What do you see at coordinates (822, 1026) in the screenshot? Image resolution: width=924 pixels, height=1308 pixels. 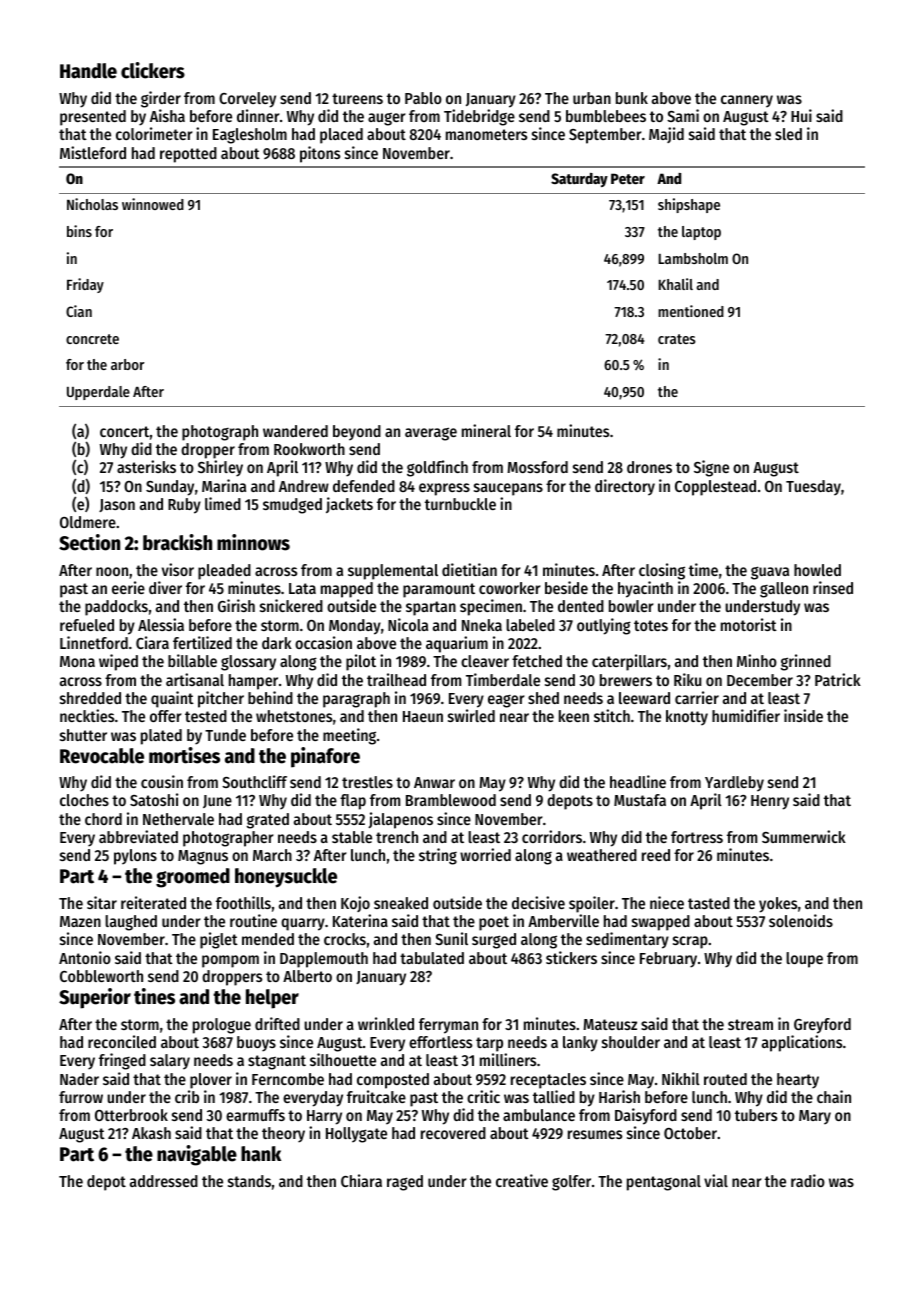 I see `Greyford` at bounding box center [822, 1026].
